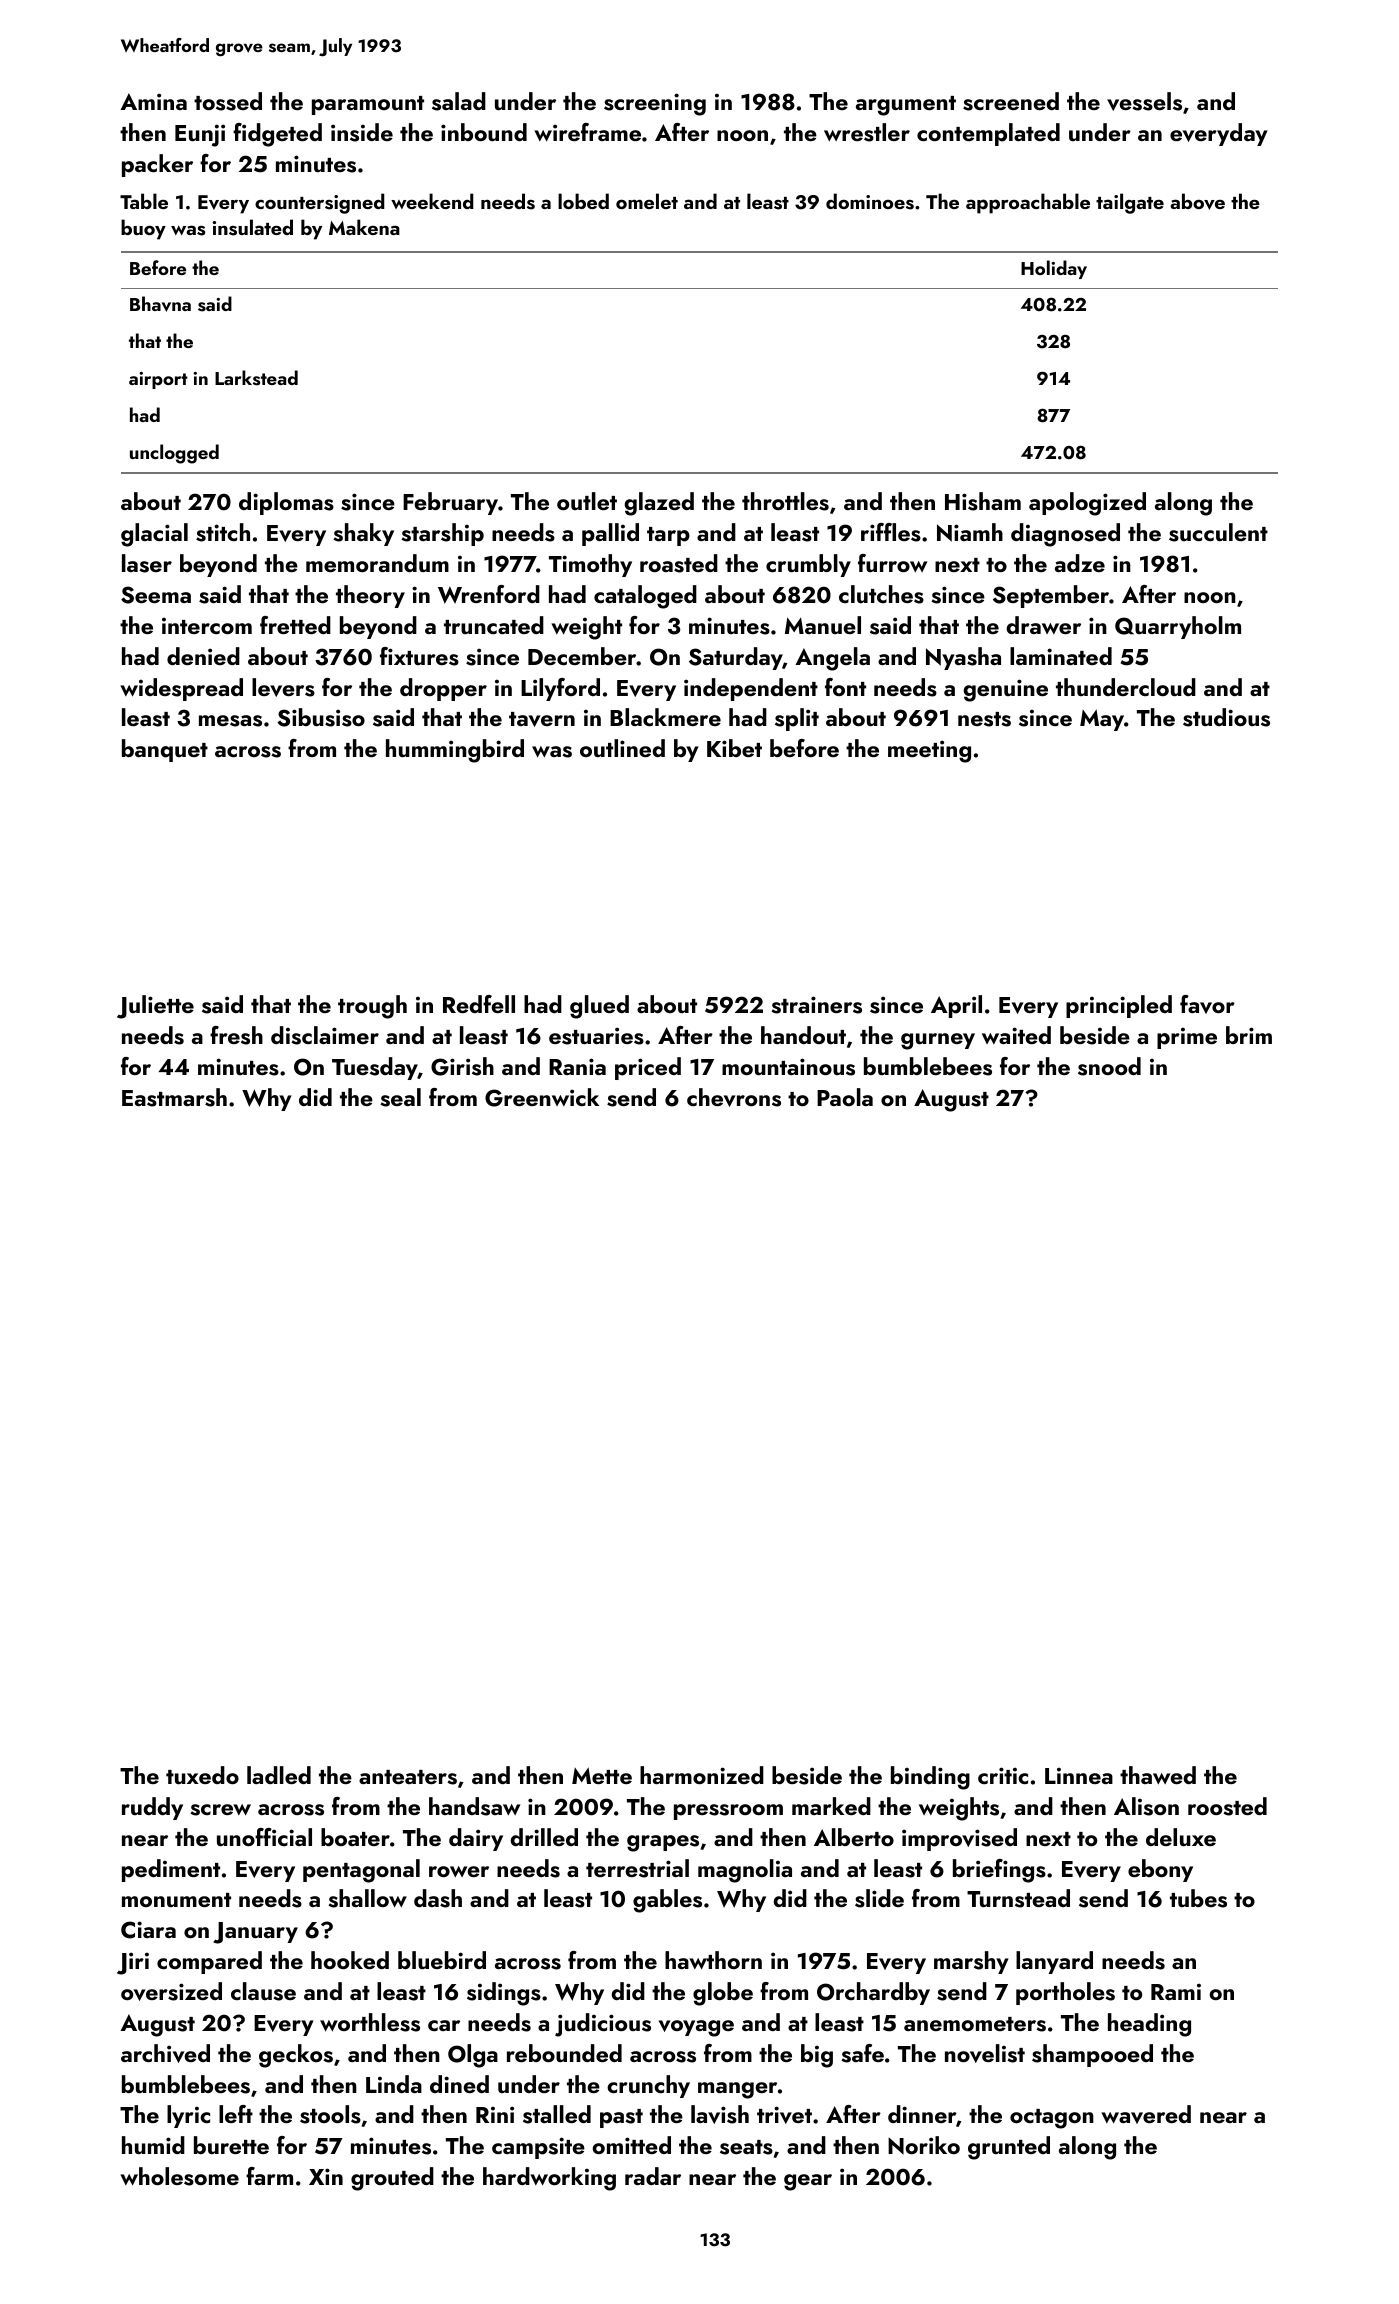 This screenshot has width=1399, height=2304. What do you see at coordinates (1207, 1004) in the screenshot?
I see `favor` at bounding box center [1207, 1004].
